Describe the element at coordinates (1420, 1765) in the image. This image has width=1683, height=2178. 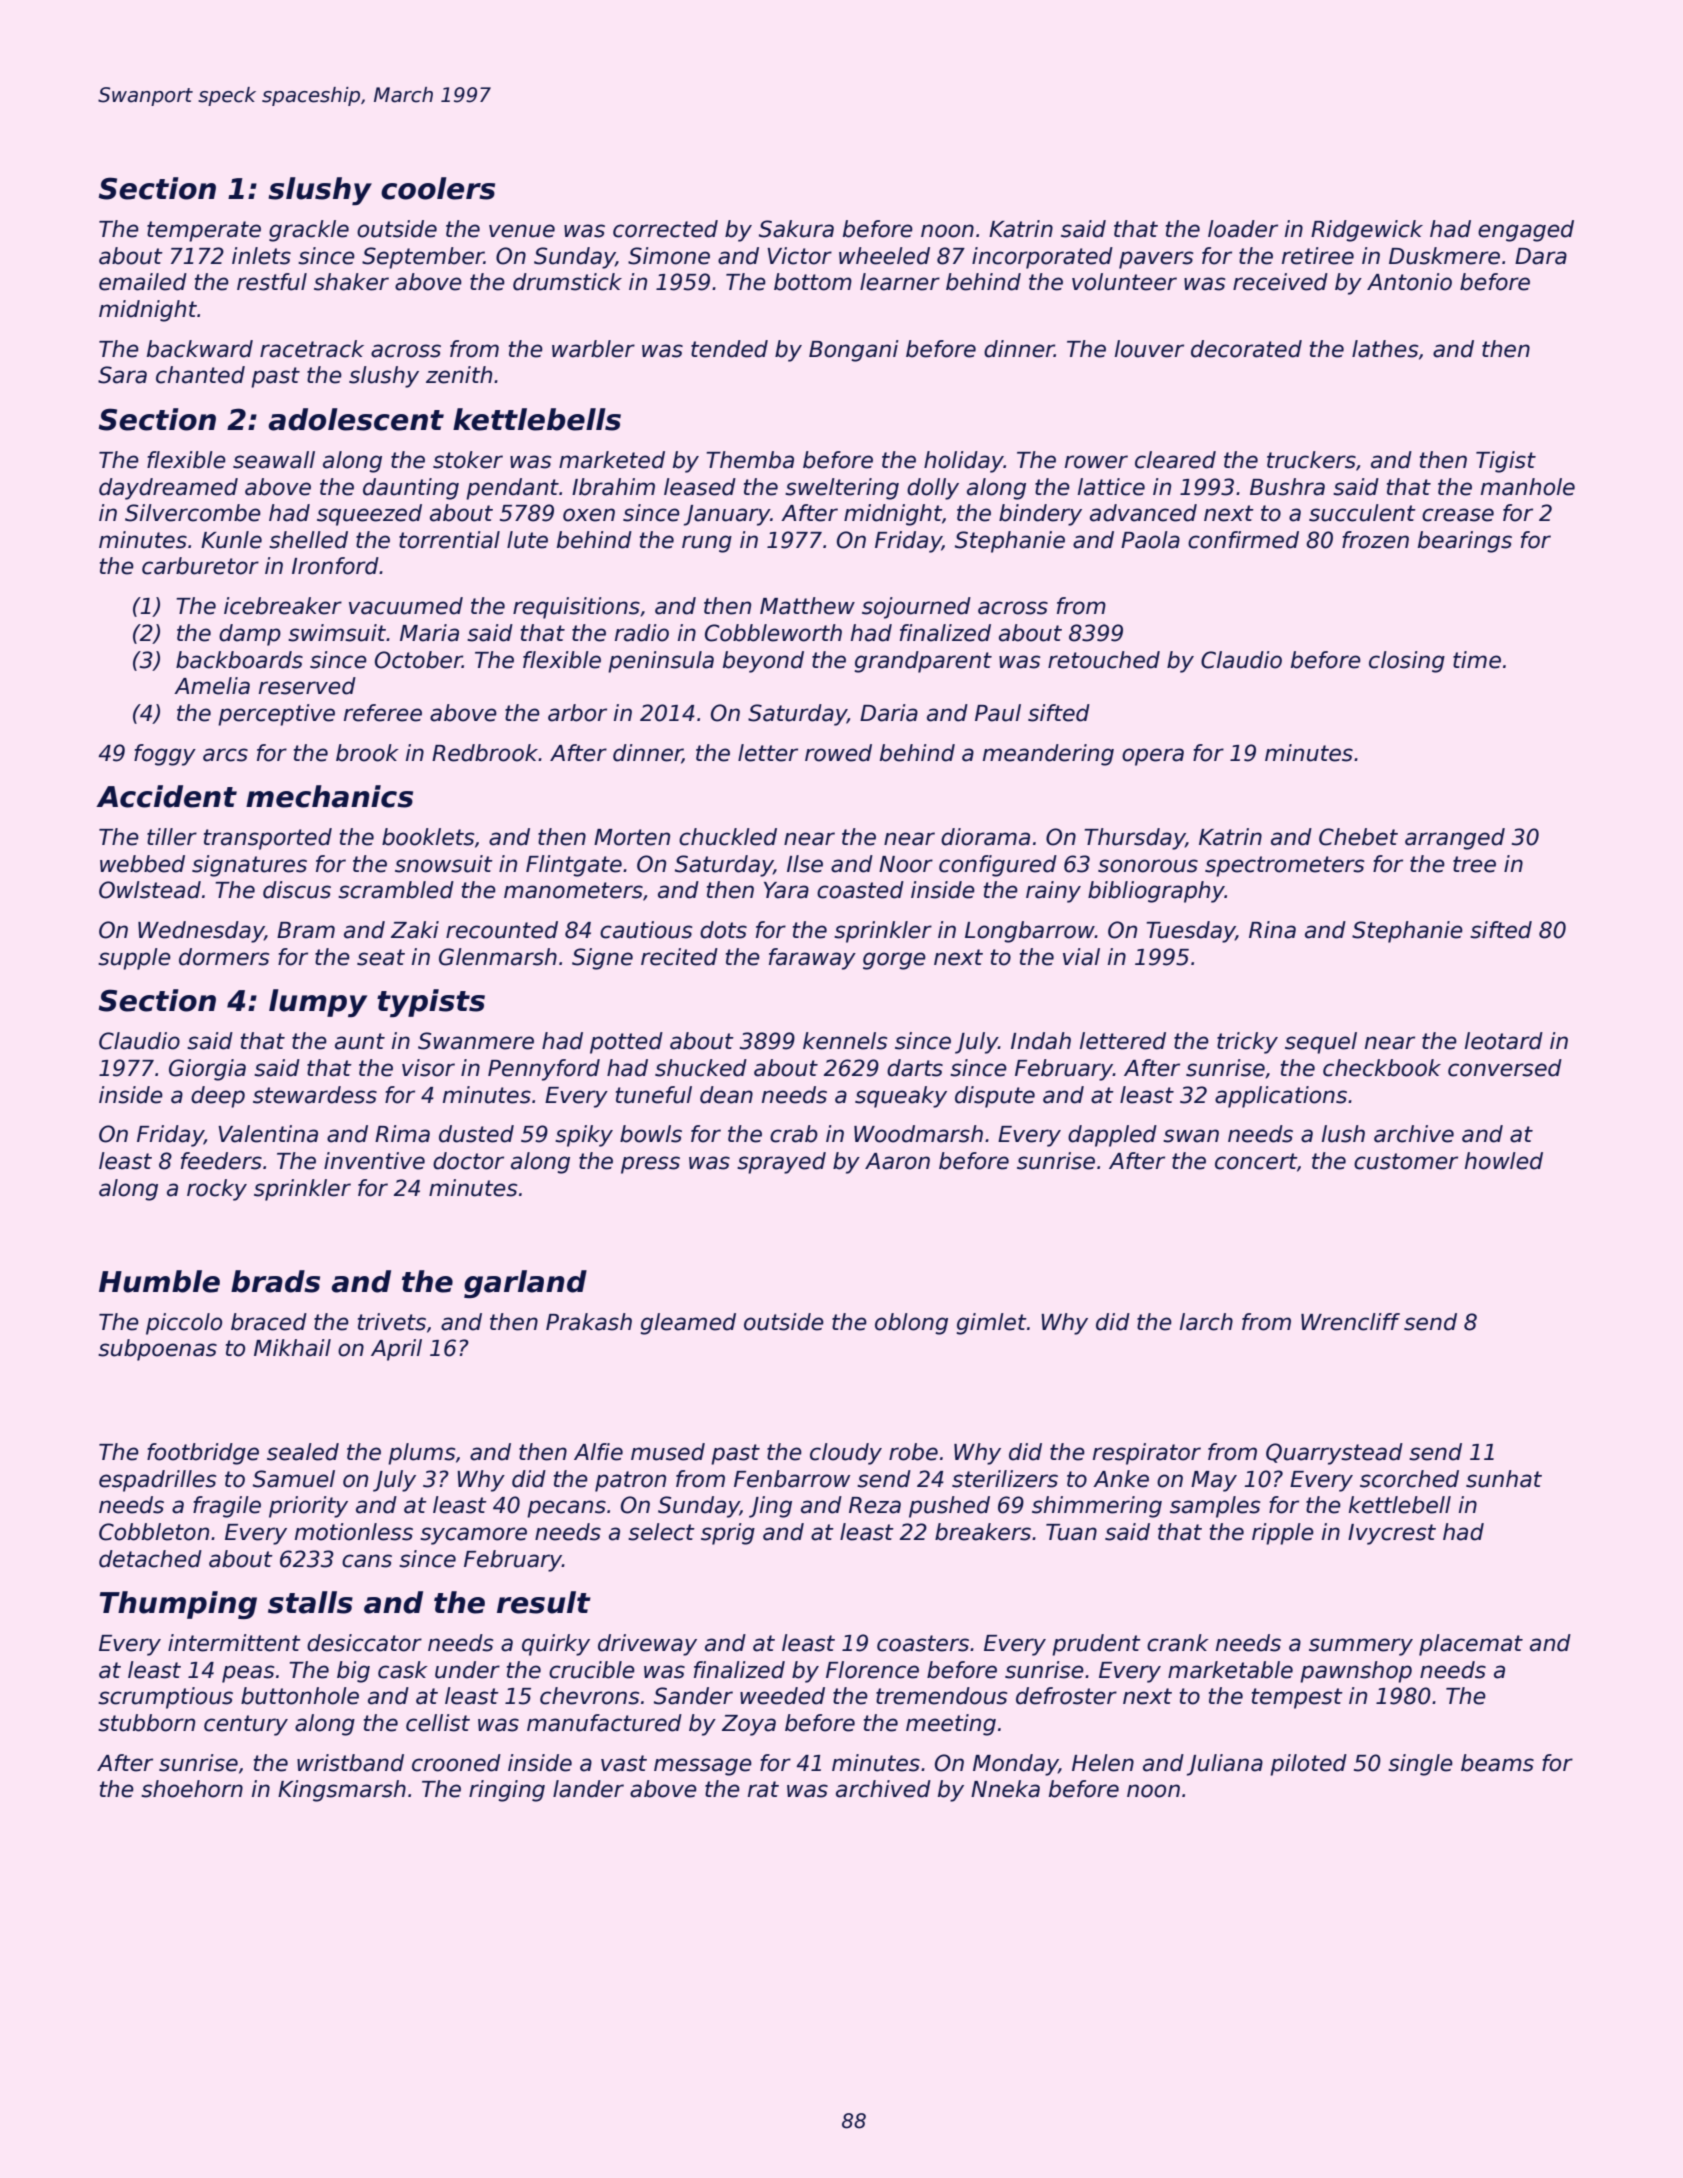
I see `single` at that location.
